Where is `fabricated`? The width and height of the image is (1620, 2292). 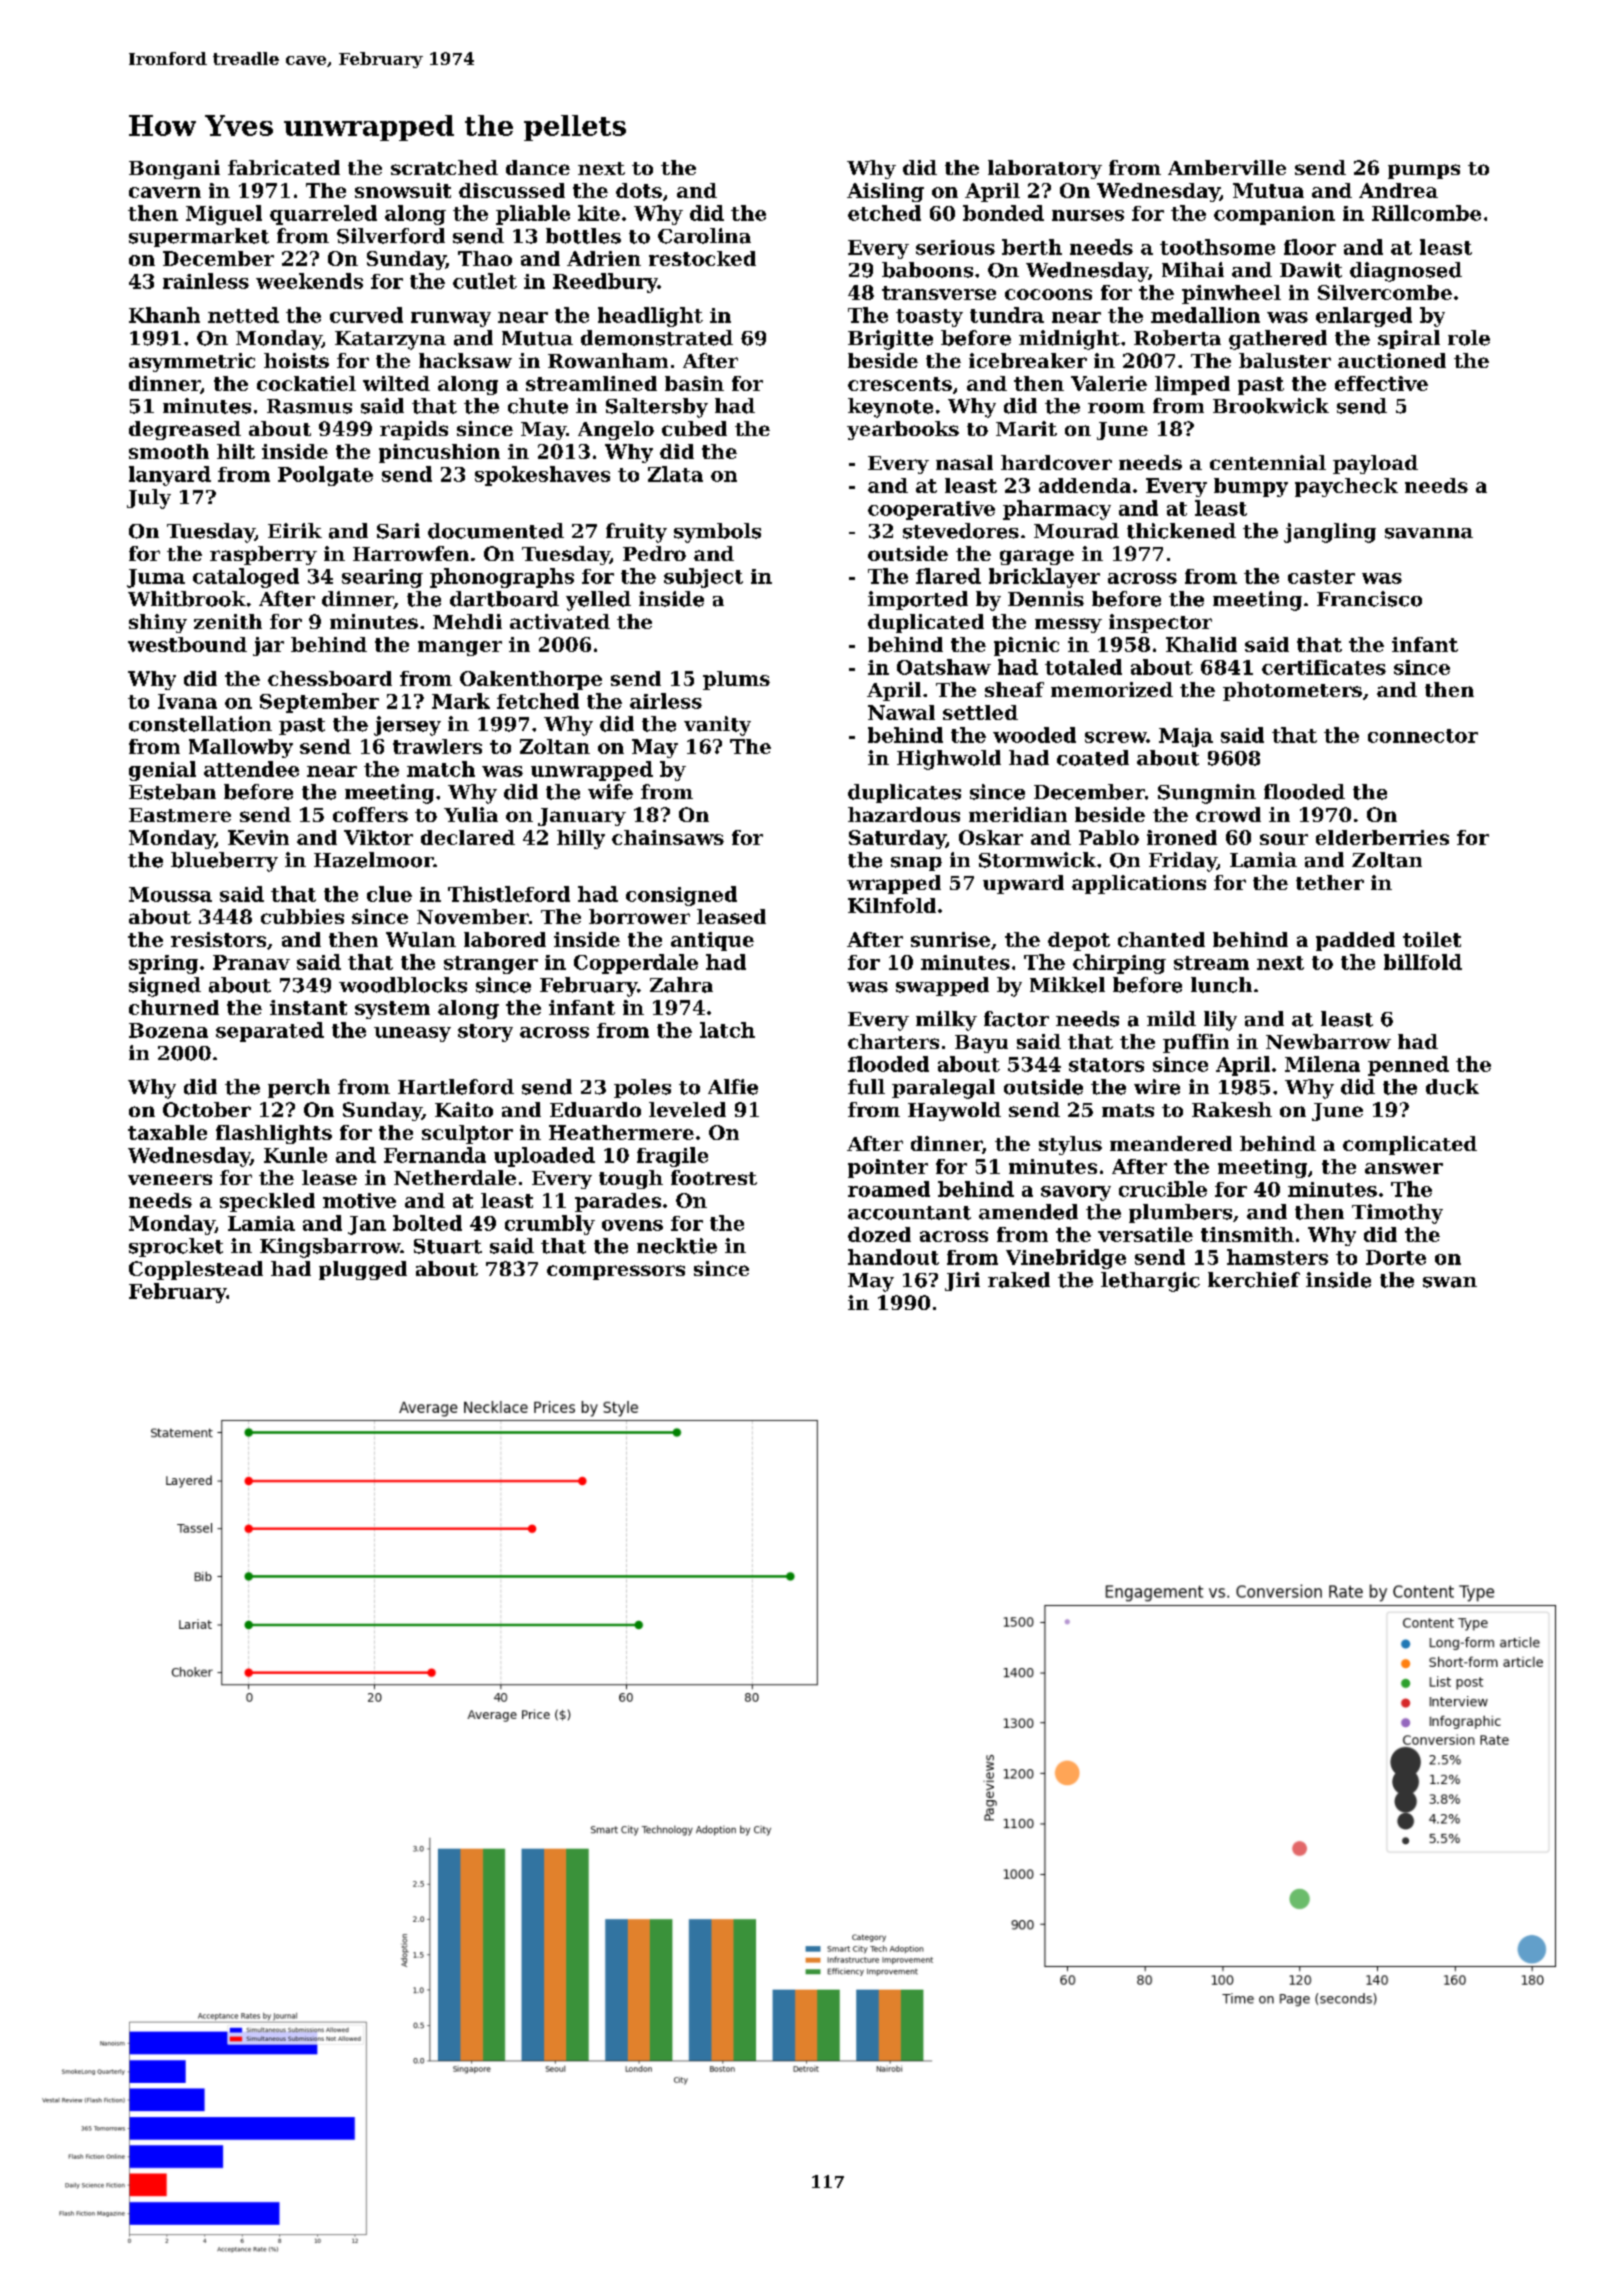 fabricated is located at coordinates (284, 167).
